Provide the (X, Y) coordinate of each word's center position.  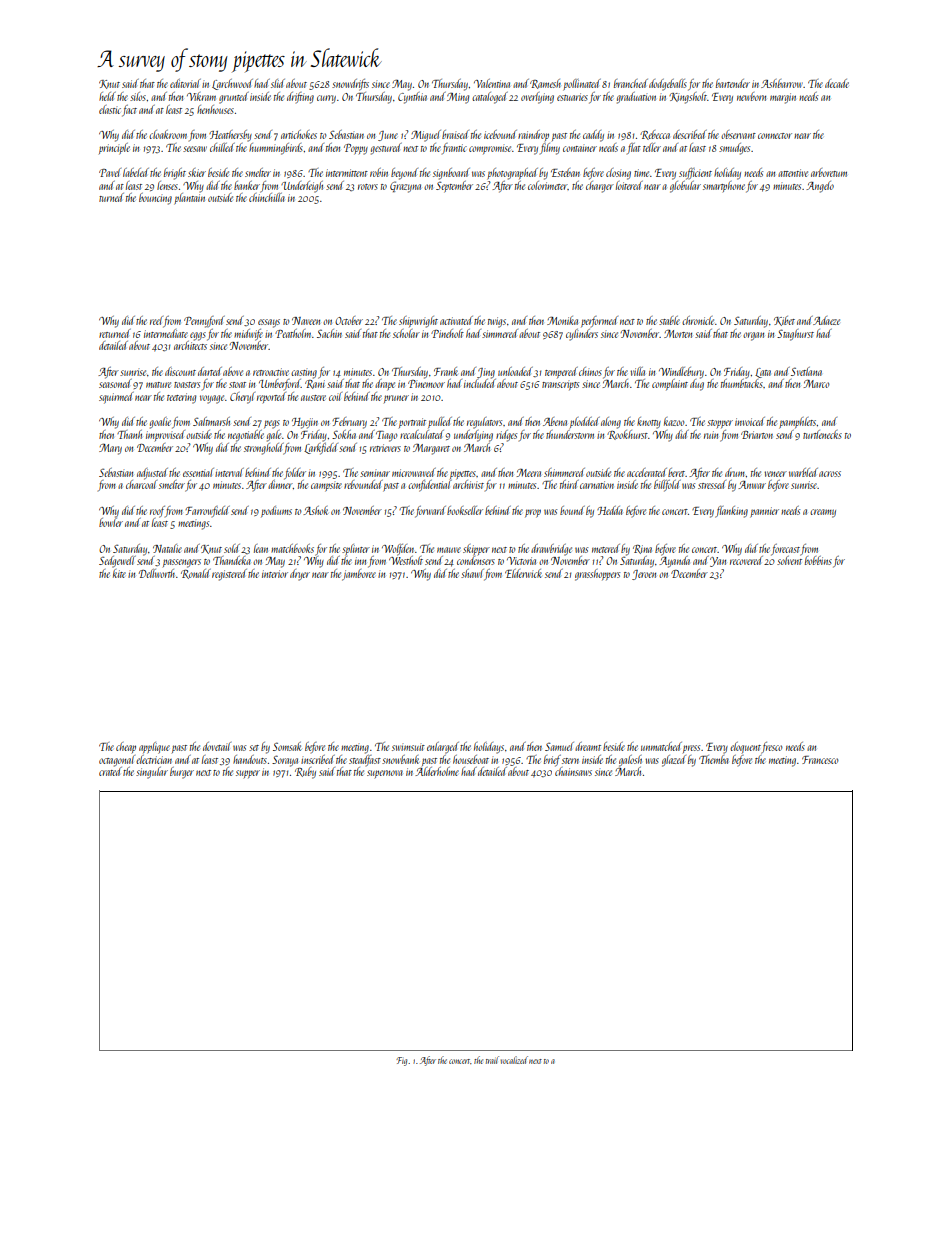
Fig (401, 1061)
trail (492, 1060)
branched (631, 83)
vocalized (514, 1060)
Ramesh (545, 84)
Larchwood (232, 84)
